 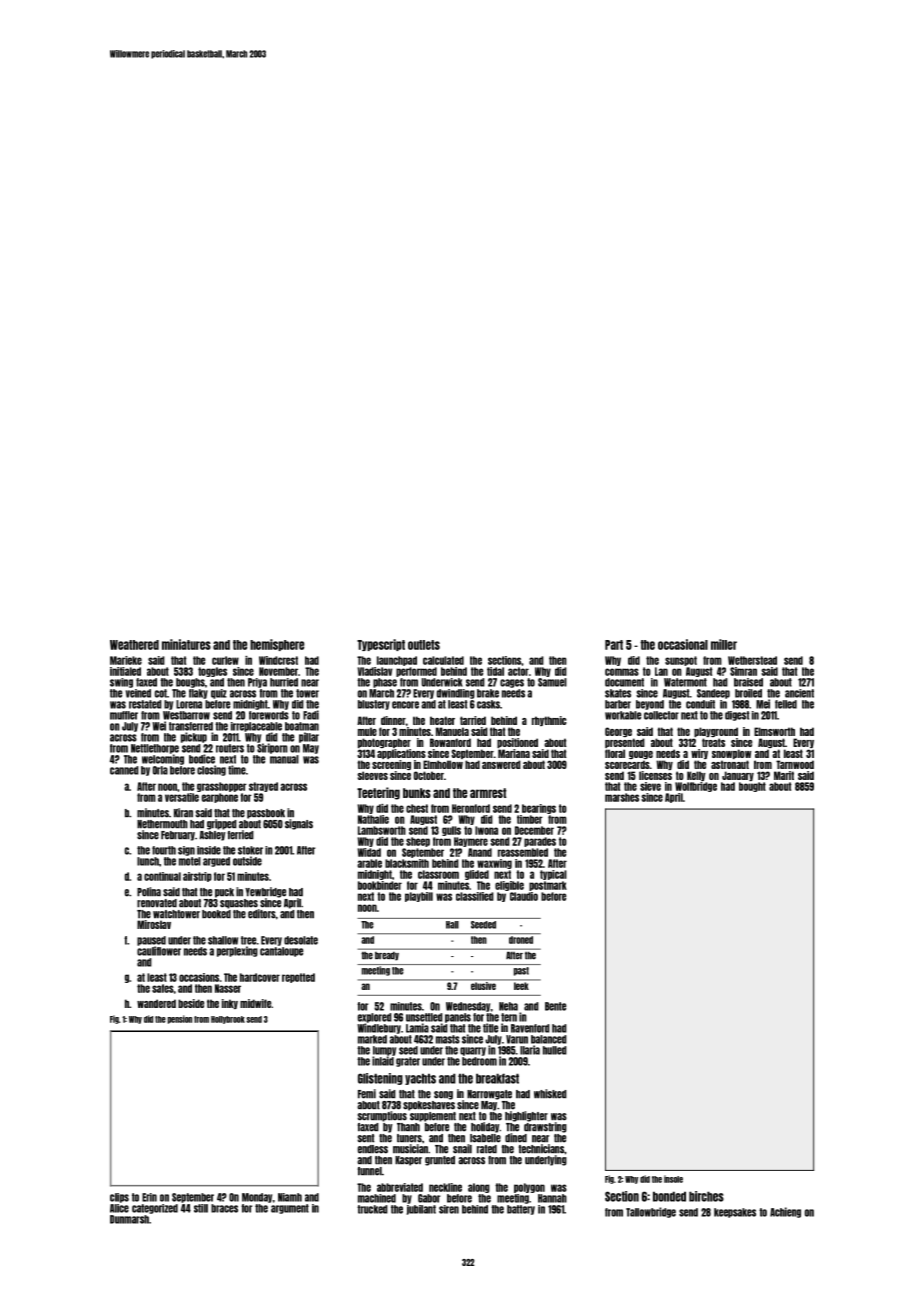 What do you see at coordinates (650, 786) in the screenshot?
I see `sieve` at bounding box center [650, 786].
